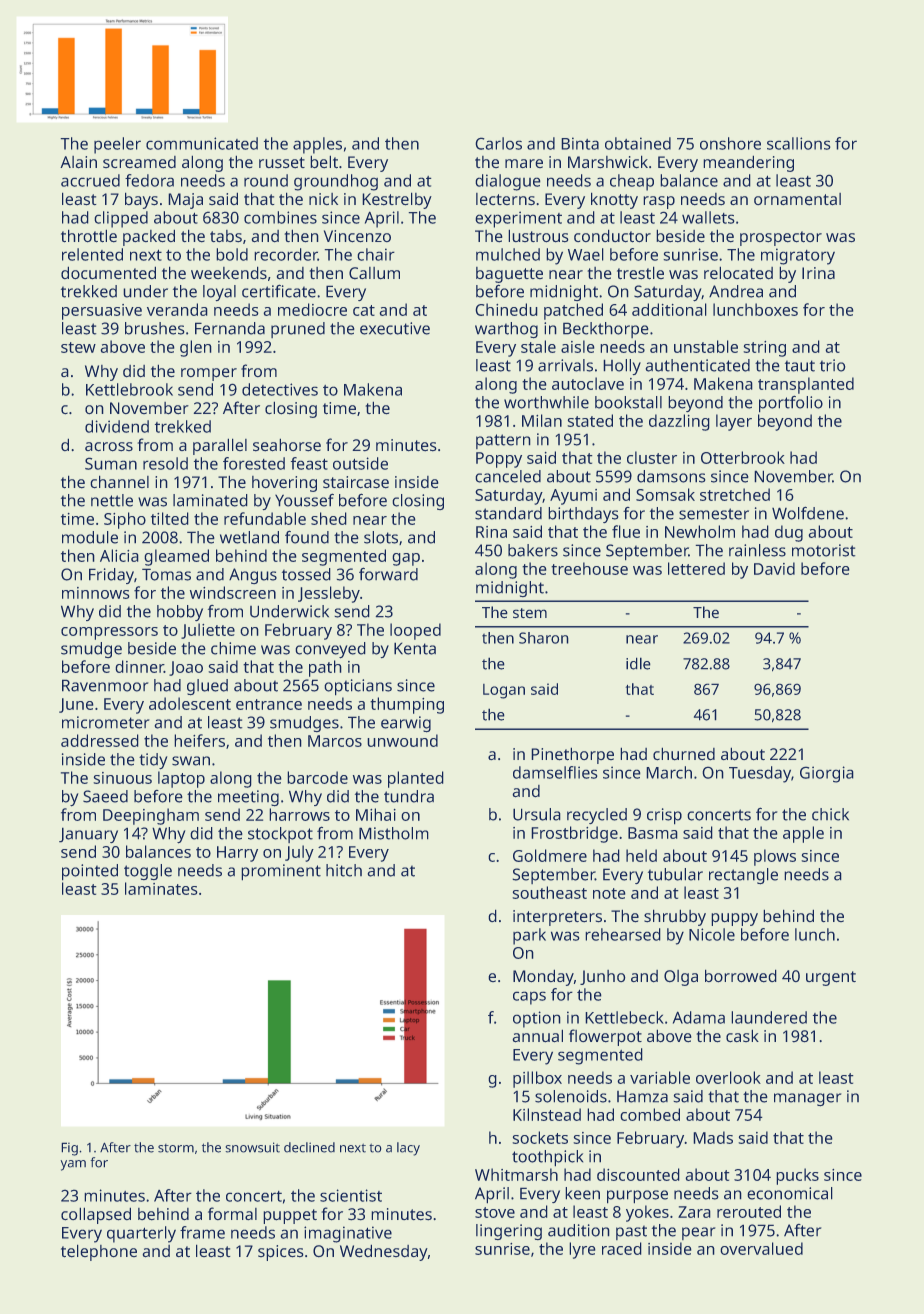  Describe the element at coordinates (734, 422) in the screenshot. I see `layer` at that location.
